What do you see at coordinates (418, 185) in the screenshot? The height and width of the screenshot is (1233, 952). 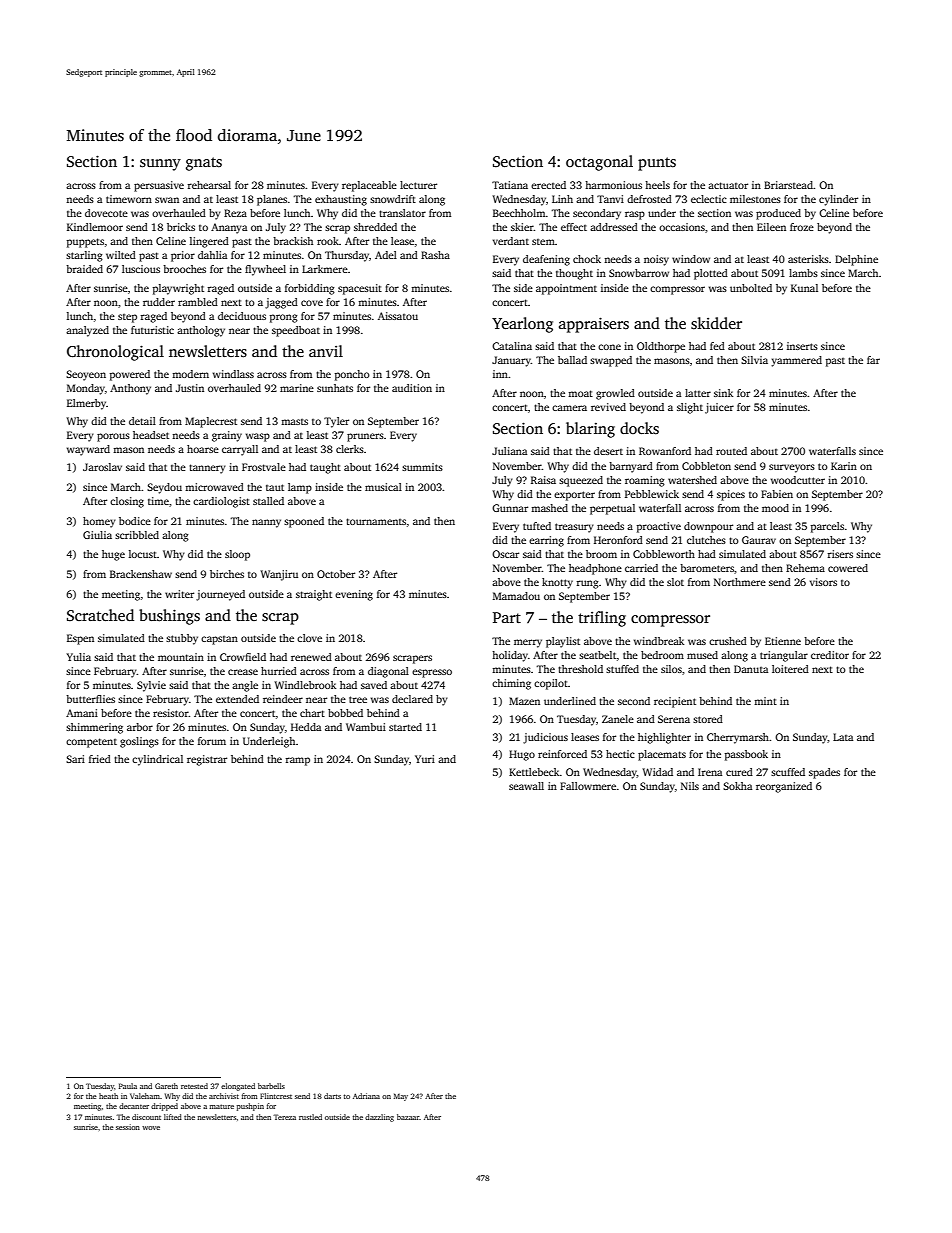 I see `lecturer` at bounding box center [418, 185].
